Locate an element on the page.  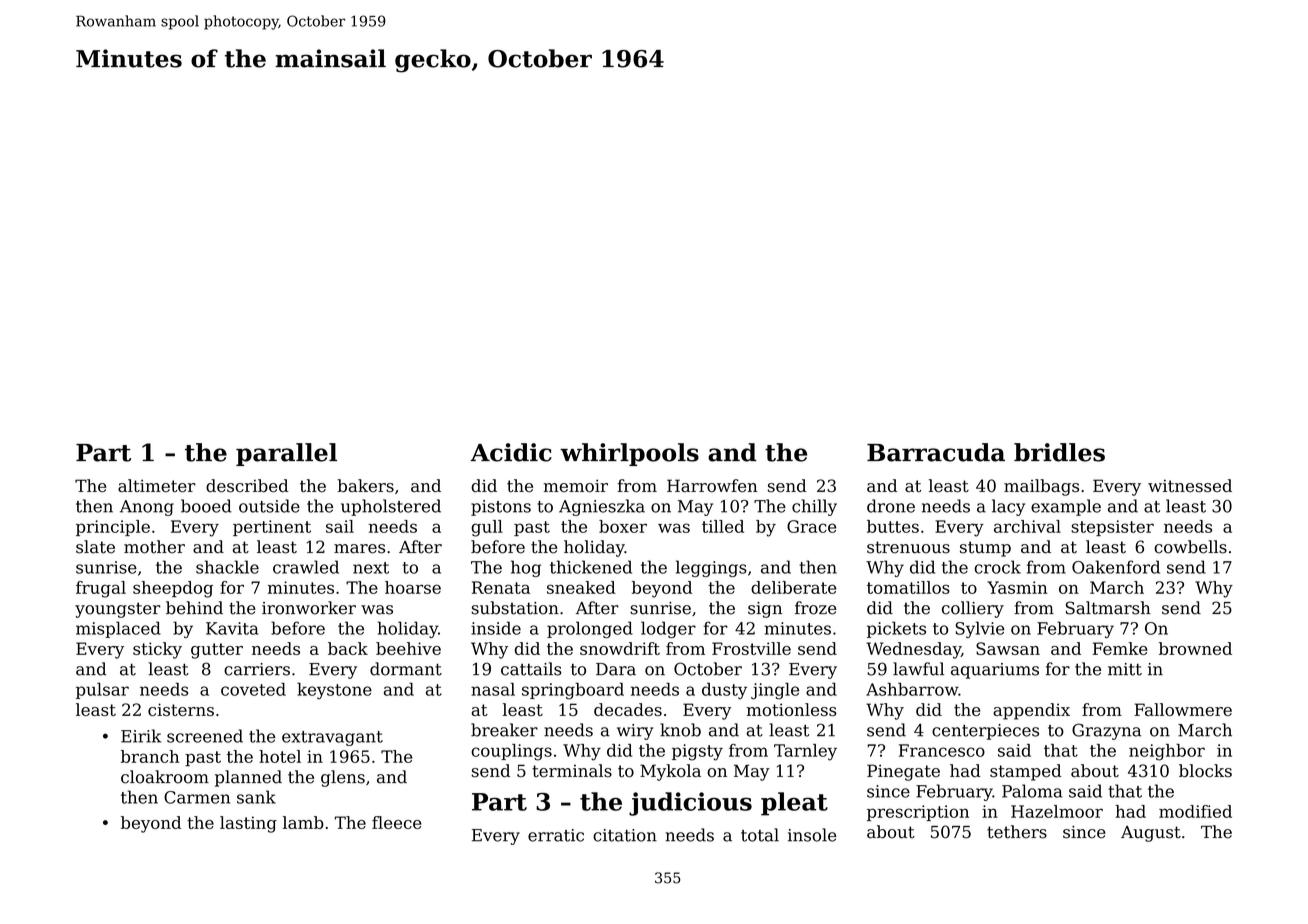
dusty is located at coordinates (724, 691).
